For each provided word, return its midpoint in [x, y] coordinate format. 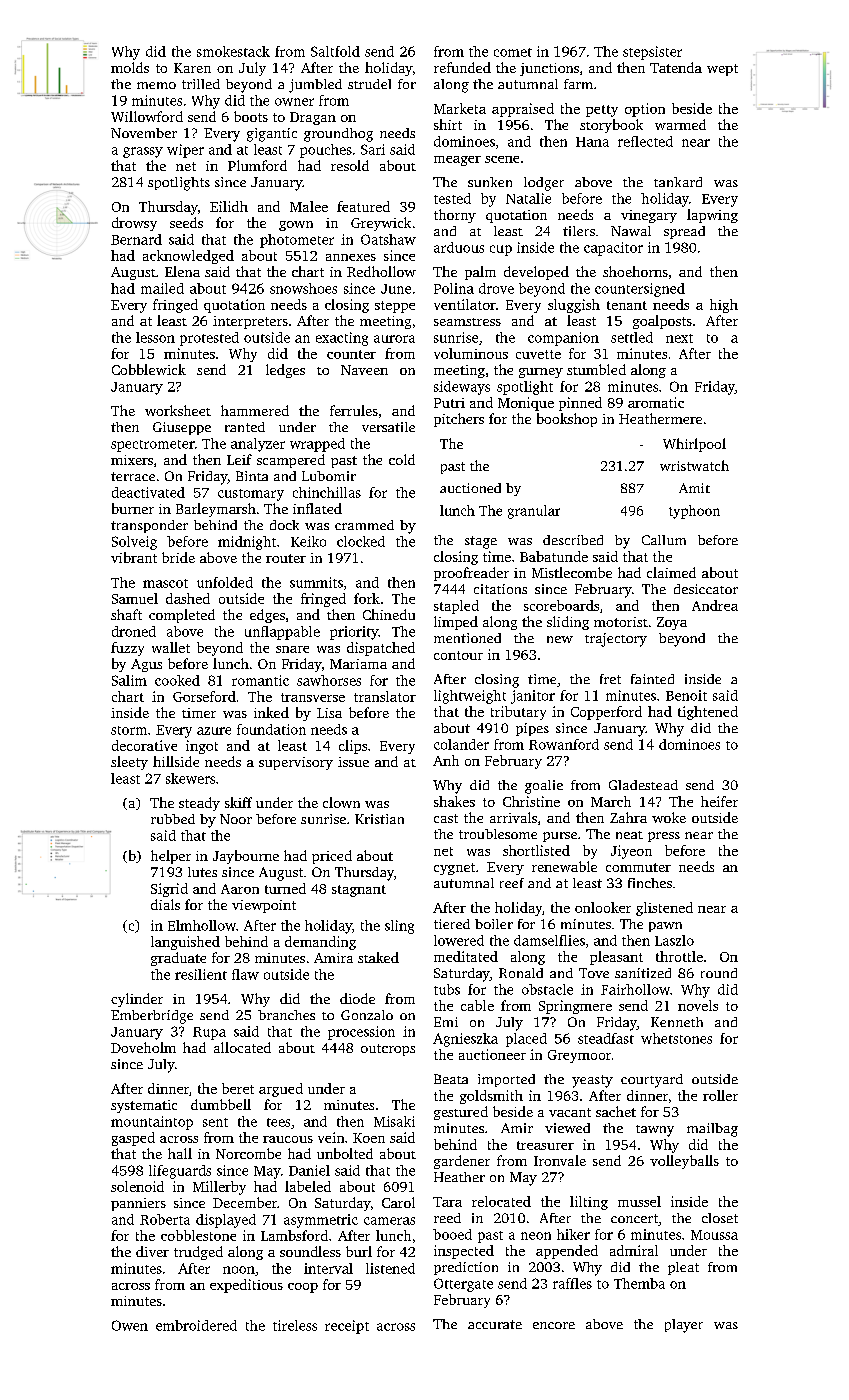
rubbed [173, 819]
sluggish [574, 306]
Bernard [136, 239]
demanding [320, 943]
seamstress [467, 322]
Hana [592, 142]
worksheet [178, 410]
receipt [347, 1327]
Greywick [381, 224]
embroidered [196, 1325]
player [684, 1326]
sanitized [643, 973]
